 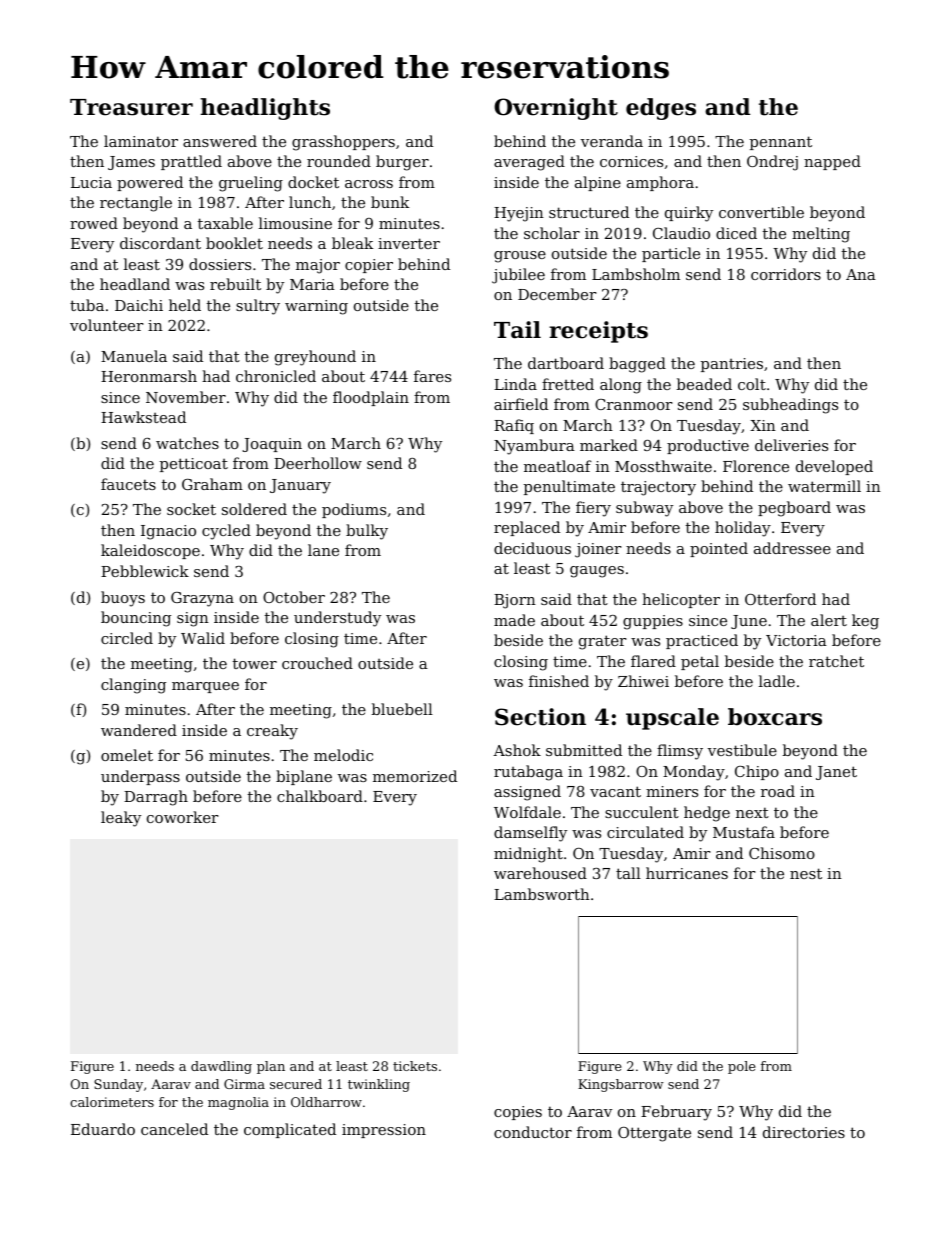 What do you see at coordinates (384, 1131) in the document?
I see `impression` at bounding box center [384, 1131].
